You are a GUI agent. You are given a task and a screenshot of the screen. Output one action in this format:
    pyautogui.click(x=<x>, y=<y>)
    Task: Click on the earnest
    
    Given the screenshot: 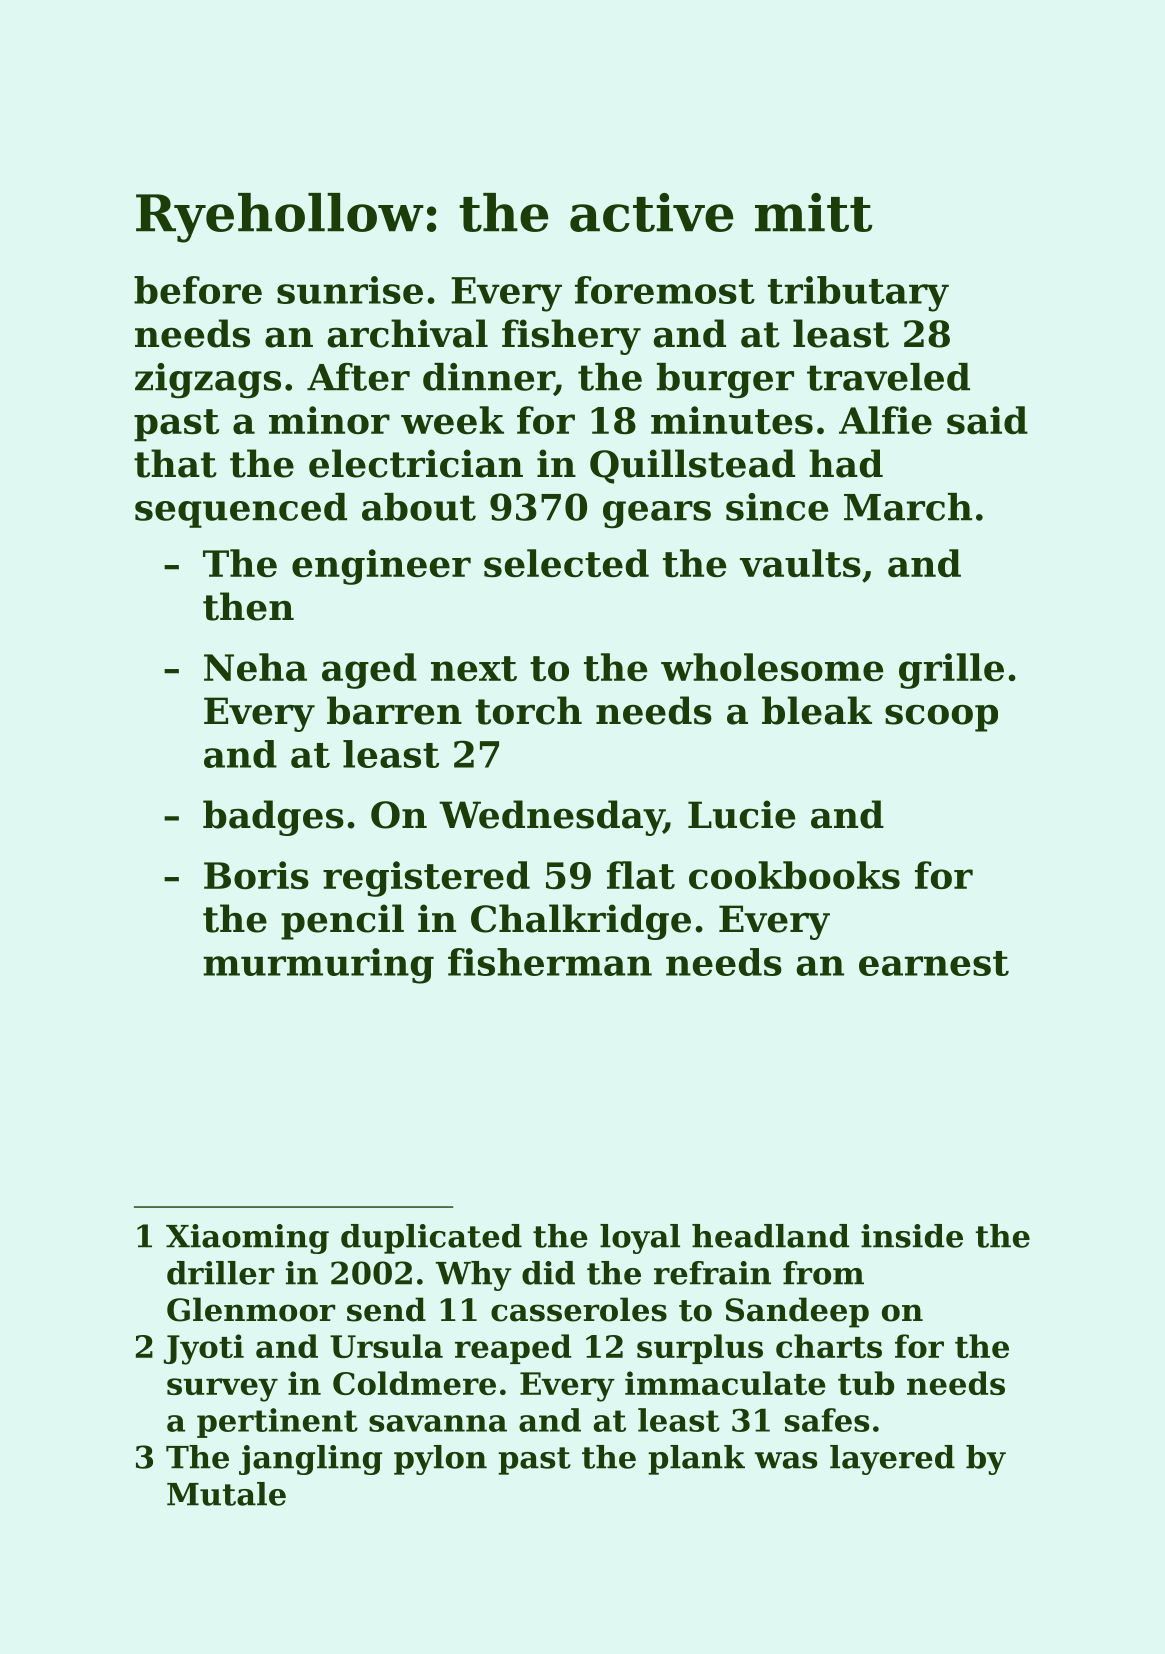 What is the action you would take?
    pyautogui.click(x=934, y=963)
